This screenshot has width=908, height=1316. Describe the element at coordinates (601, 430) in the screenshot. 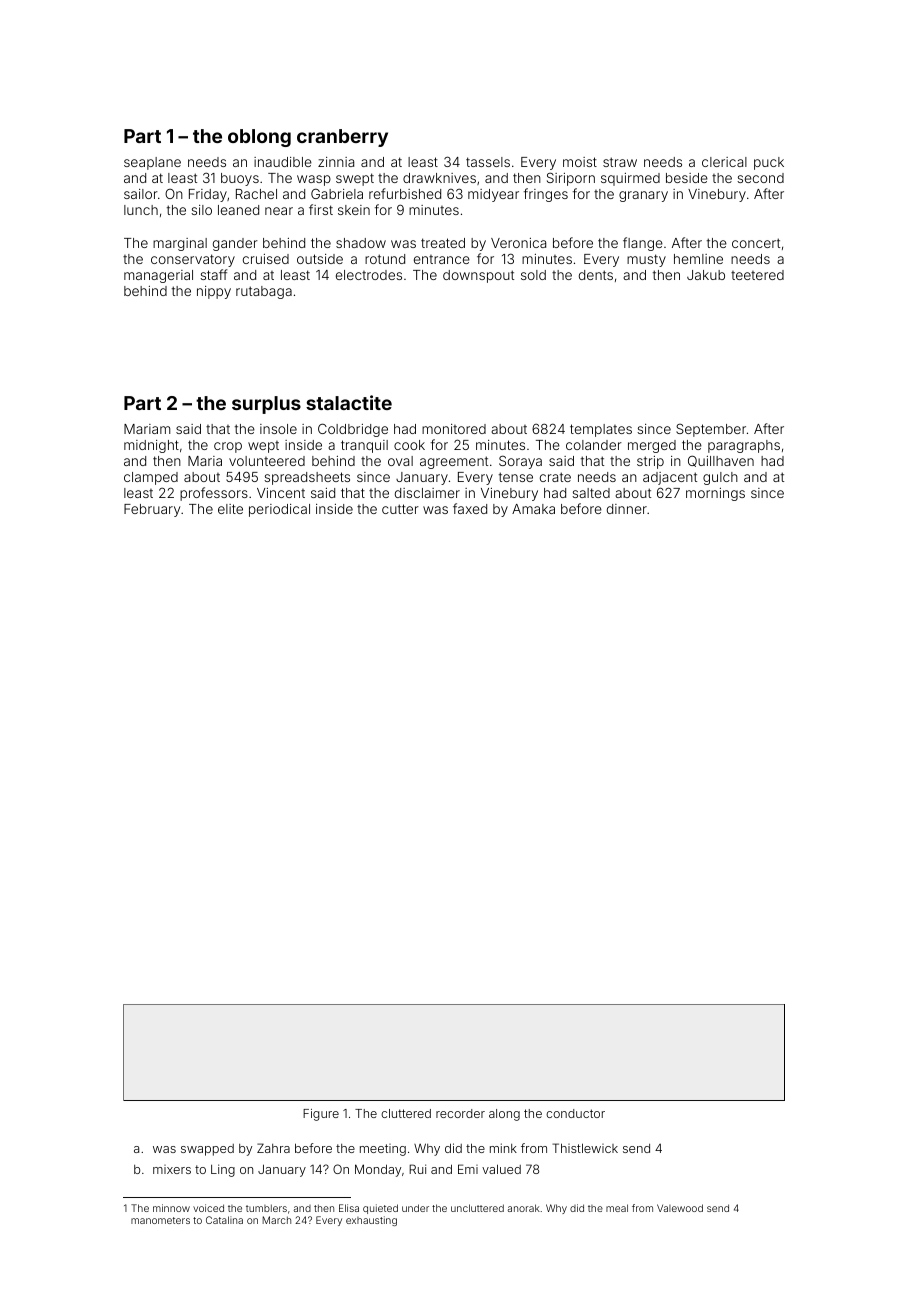

I see `templates` at that location.
